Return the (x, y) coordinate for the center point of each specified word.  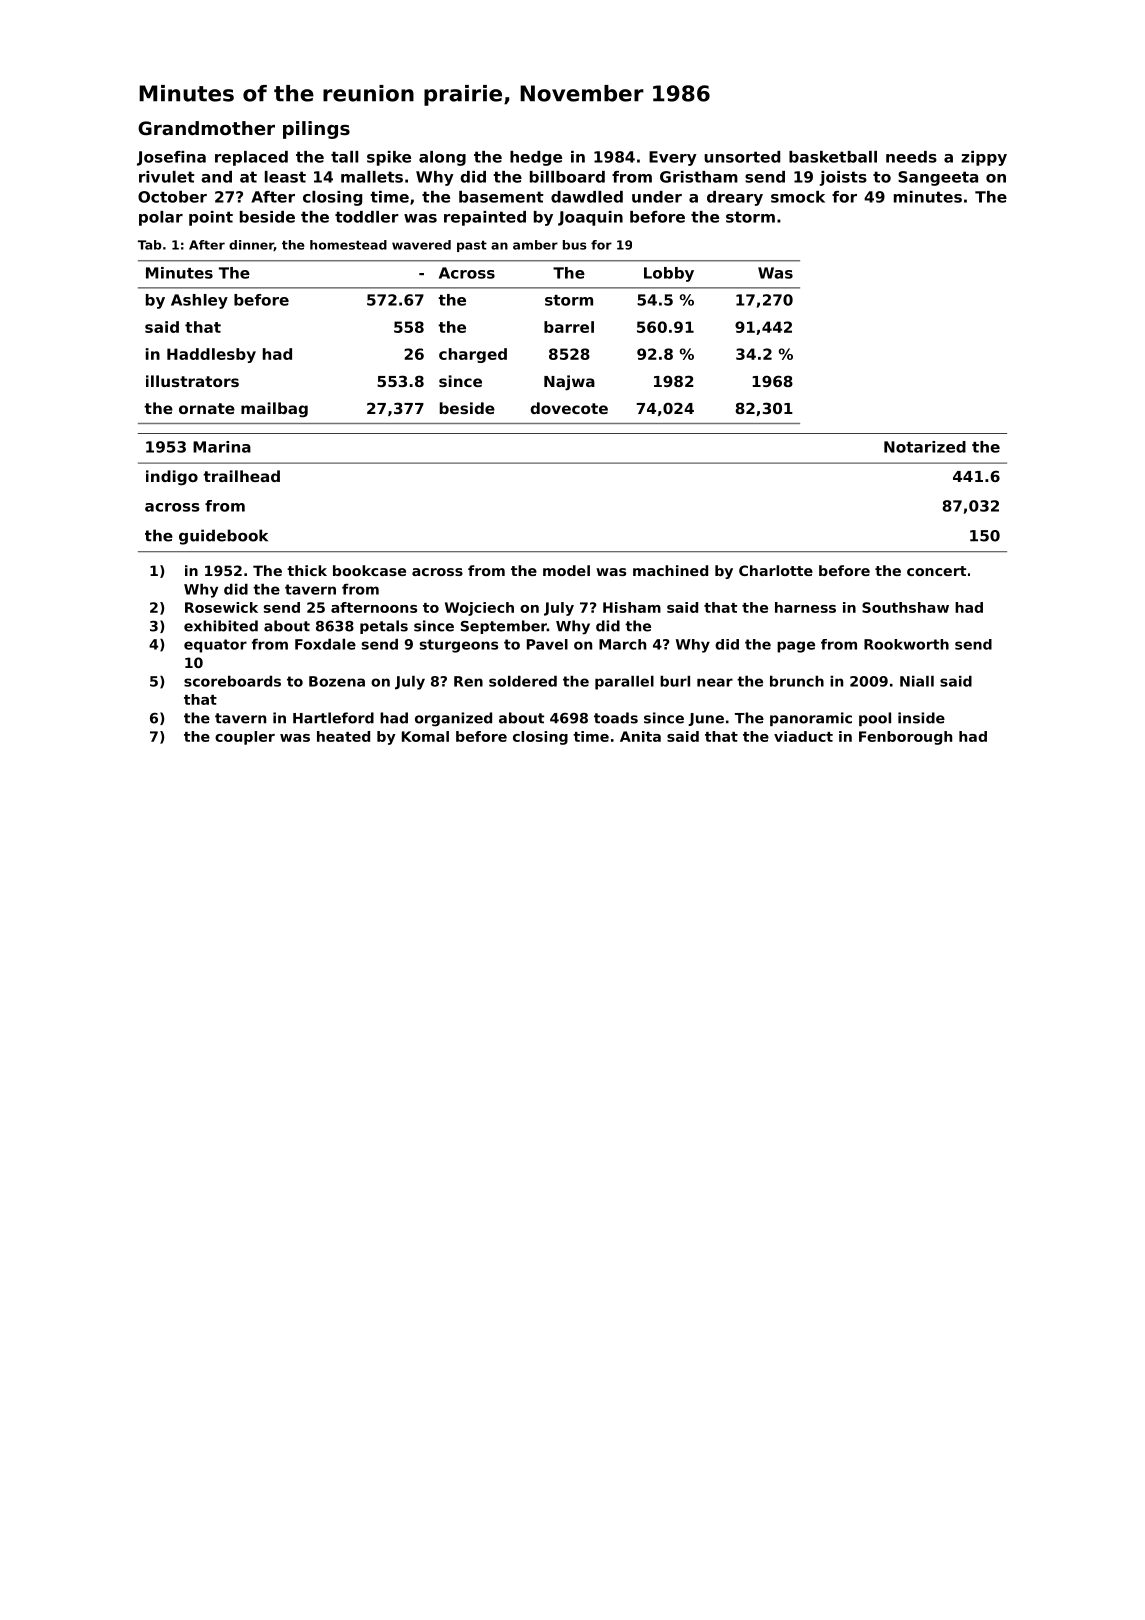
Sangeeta (938, 178)
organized (453, 719)
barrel (569, 327)
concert (936, 571)
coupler (245, 738)
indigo (172, 478)
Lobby (669, 274)
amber (535, 245)
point (211, 218)
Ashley (199, 301)
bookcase (369, 570)
